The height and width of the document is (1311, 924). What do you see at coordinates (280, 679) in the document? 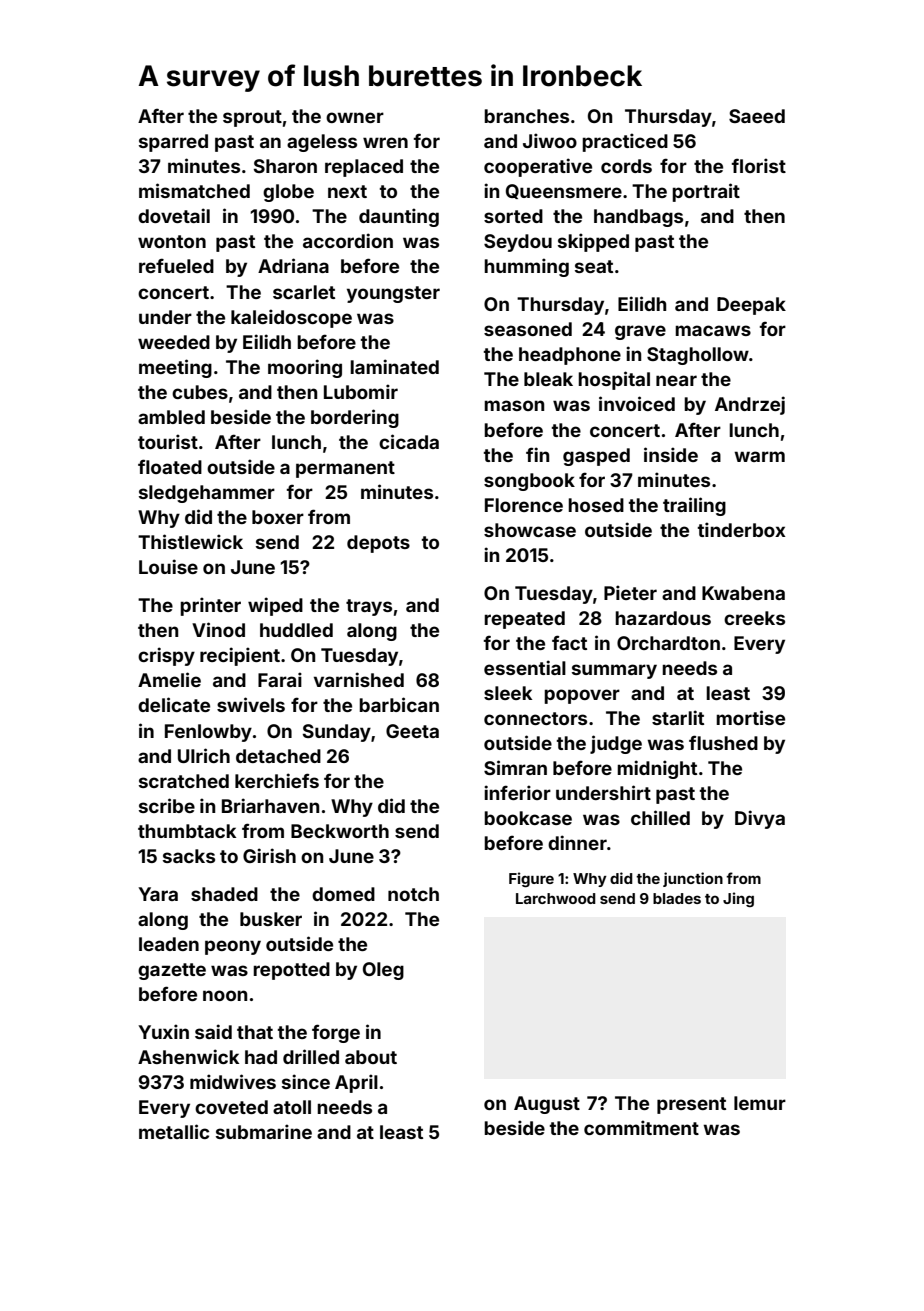
I see `Farai` at bounding box center [280, 679].
